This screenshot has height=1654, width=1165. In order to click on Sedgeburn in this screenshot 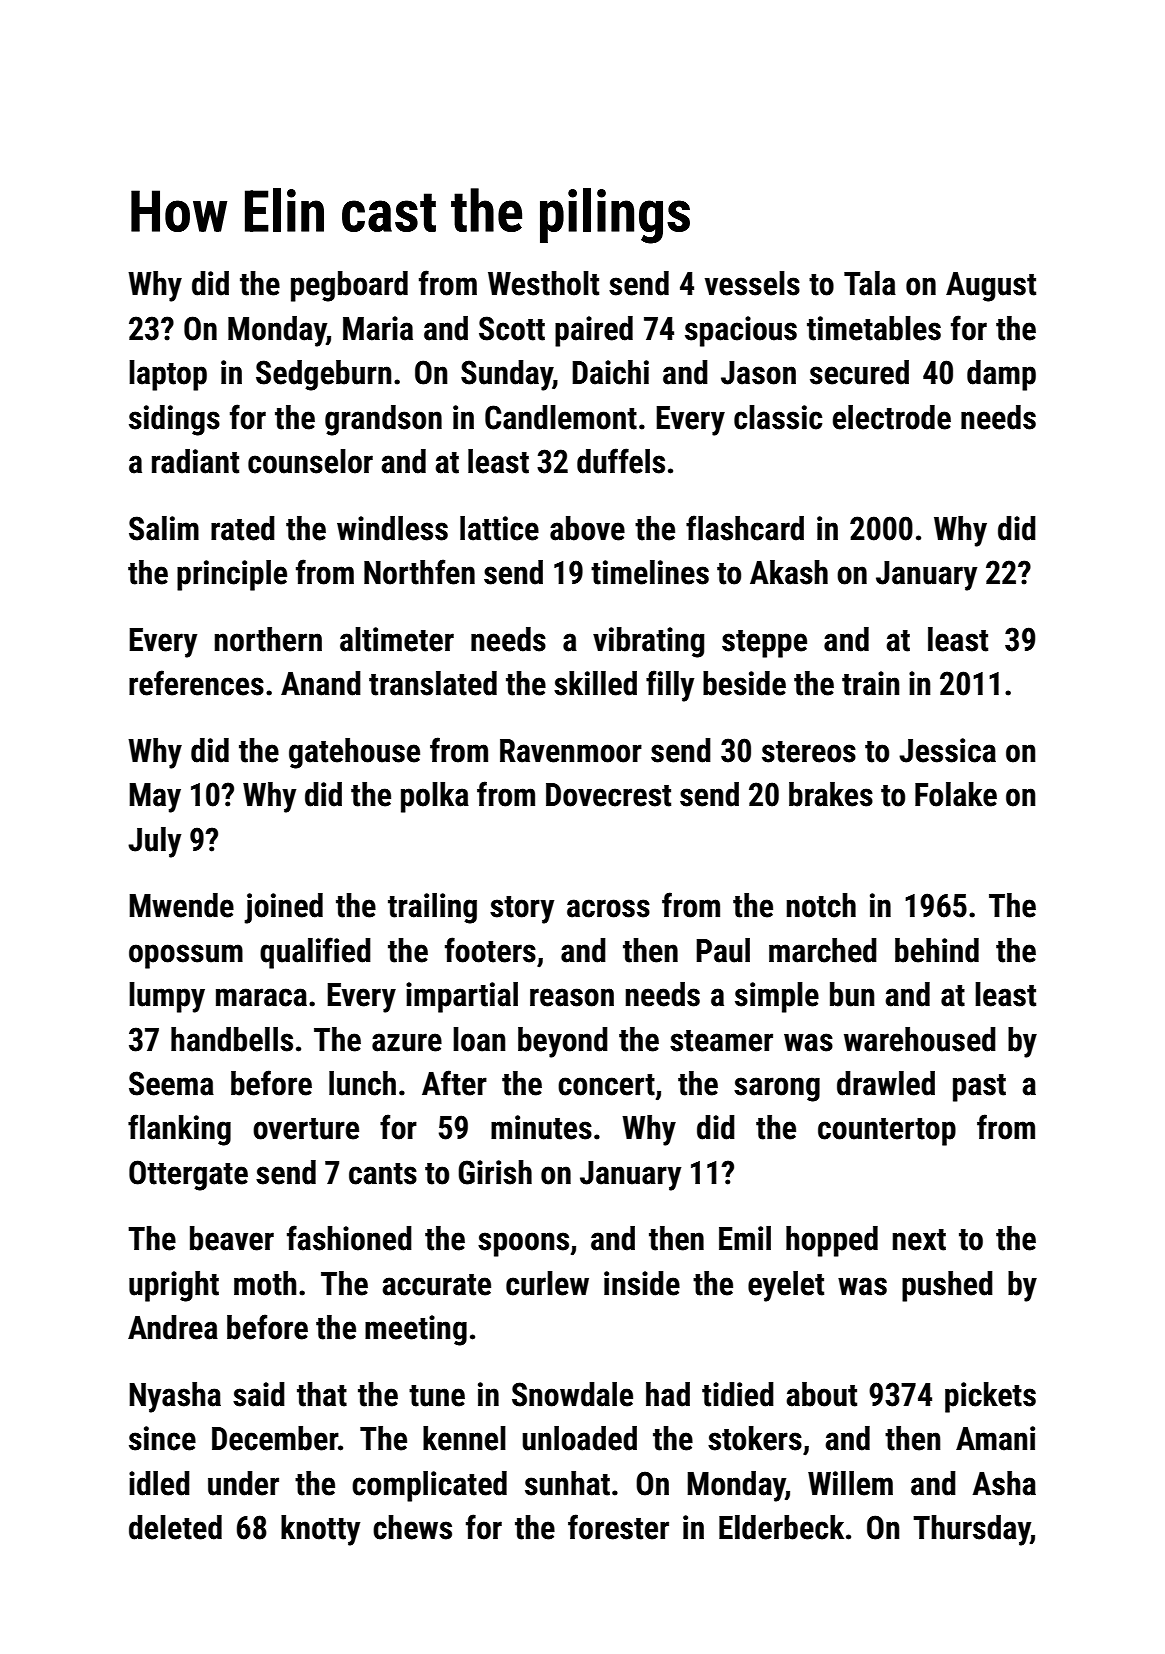, I will do `click(323, 375)`.
